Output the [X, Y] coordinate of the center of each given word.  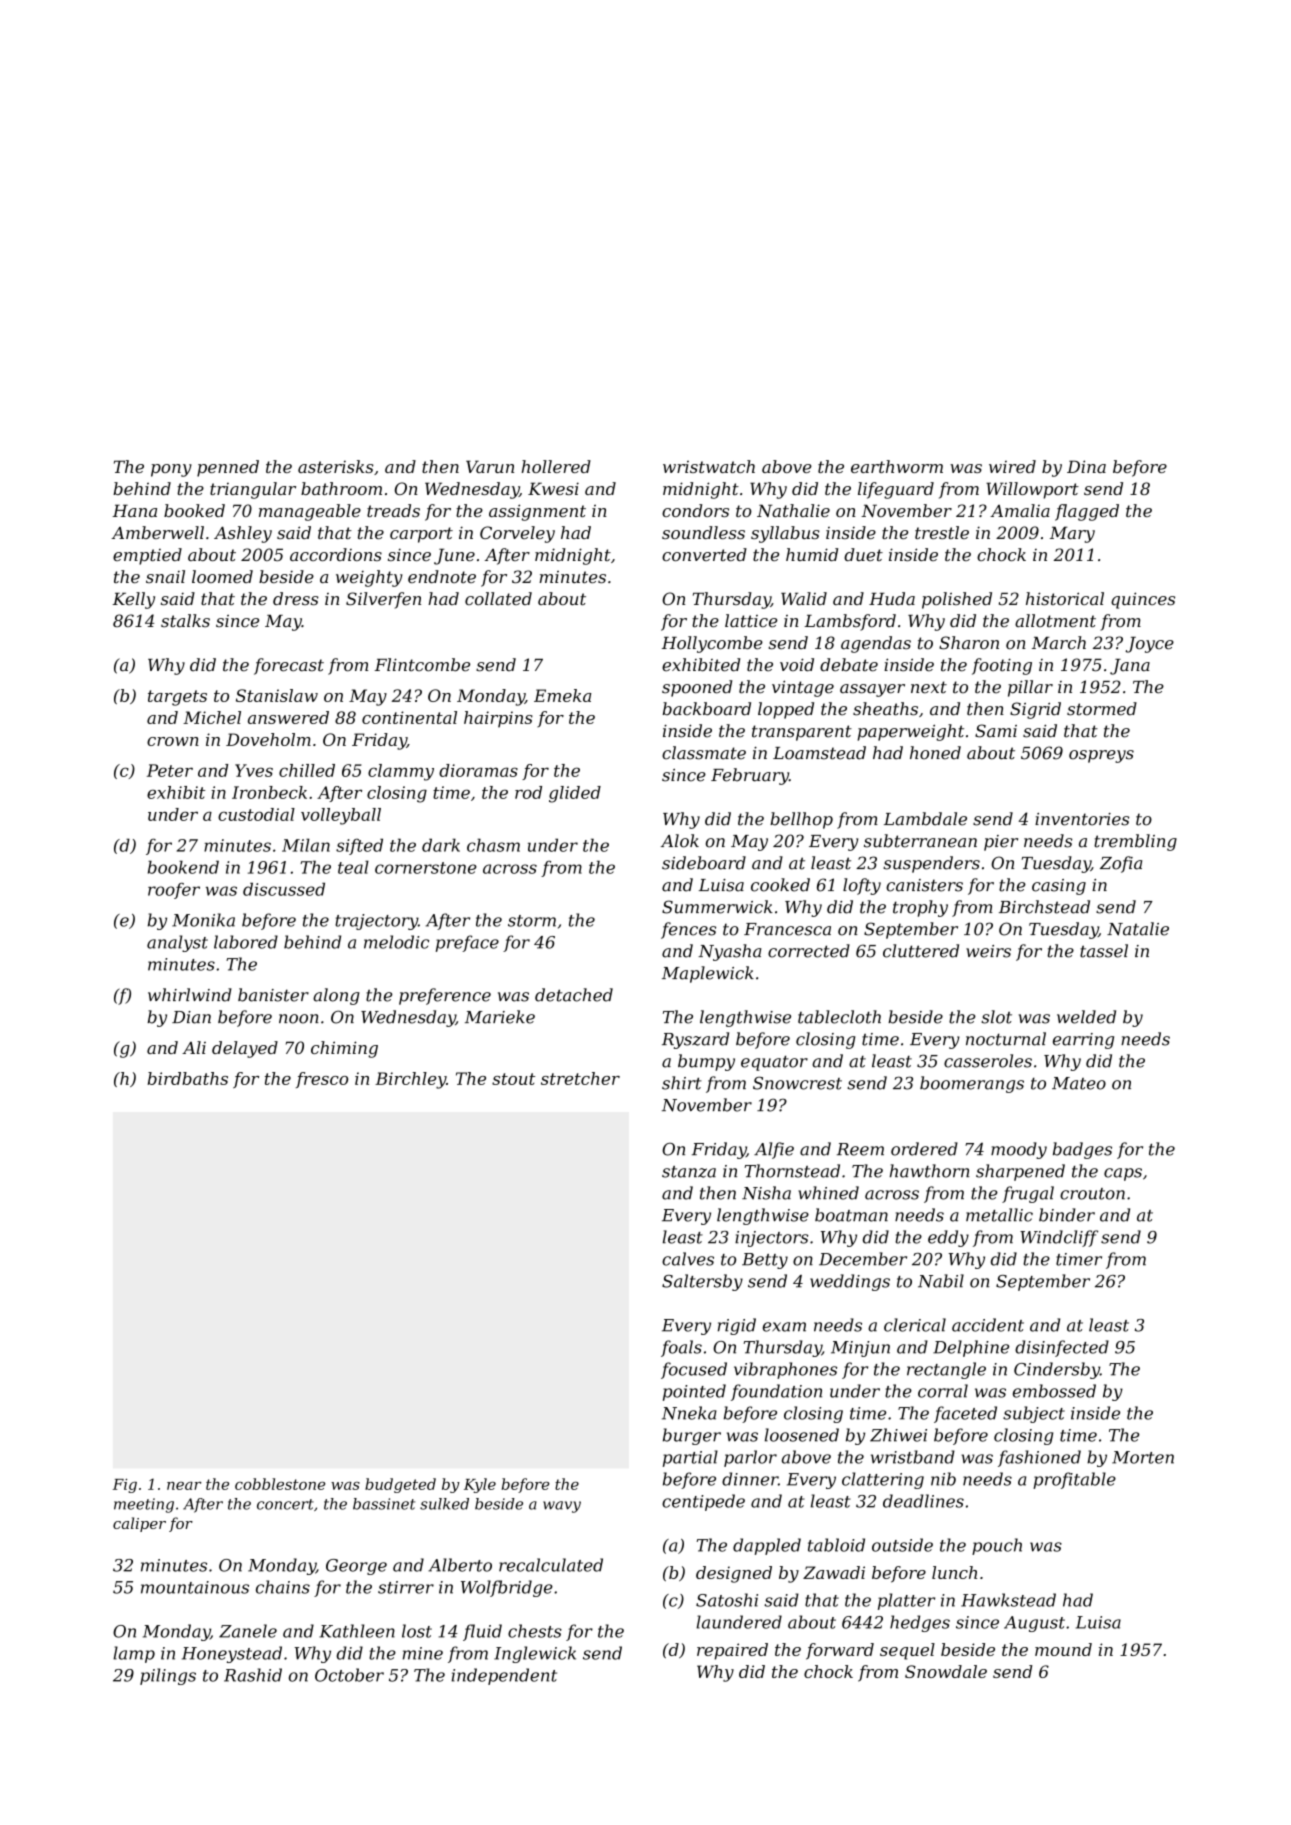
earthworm [897, 466]
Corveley [517, 534]
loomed [222, 576]
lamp [134, 1654]
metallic [999, 1215]
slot [996, 1017]
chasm [493, 845]
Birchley [410, 1080]
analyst [177, 943]
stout [513, 1079]
